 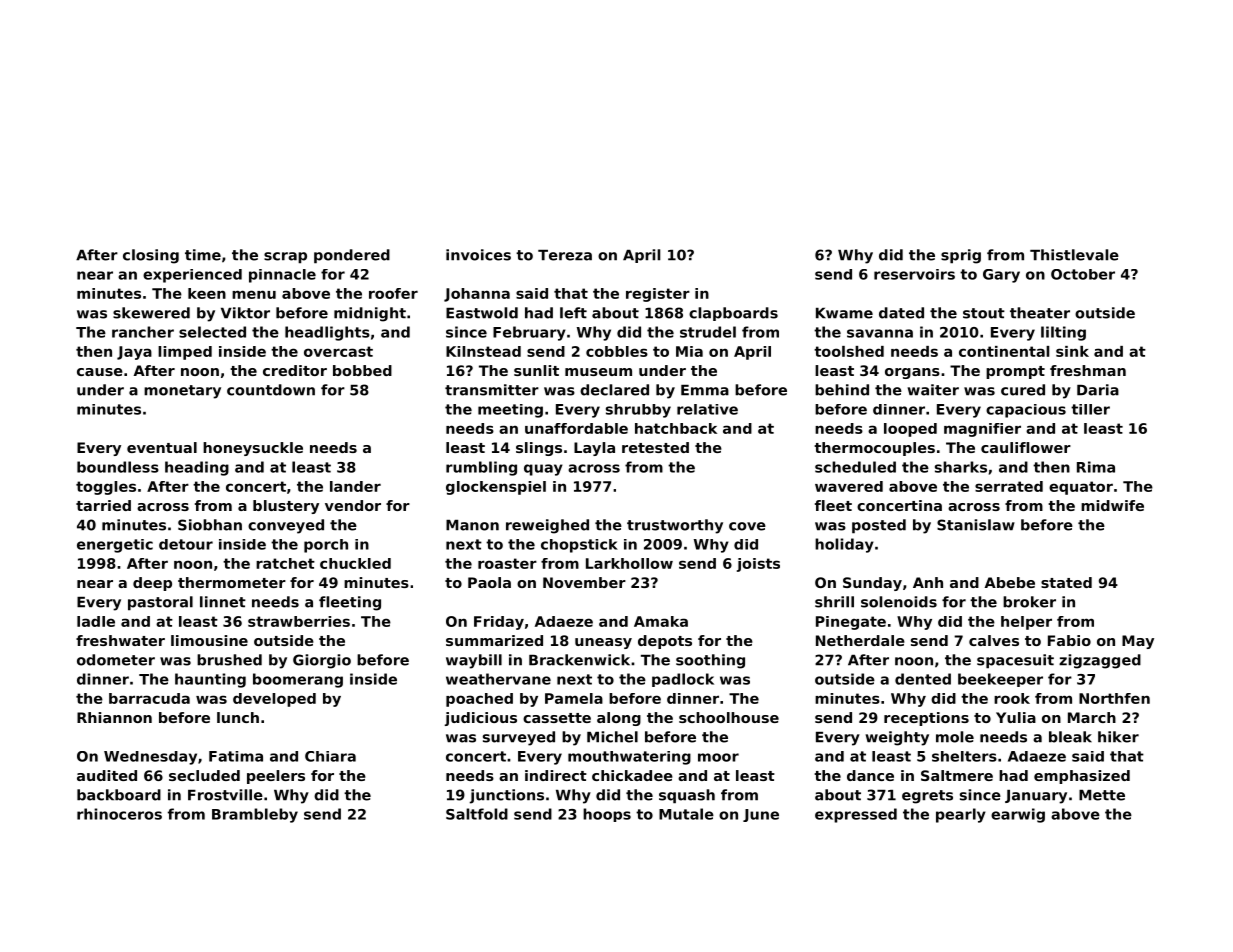 I want to click on strawberries, so click(x=299, y=621).
